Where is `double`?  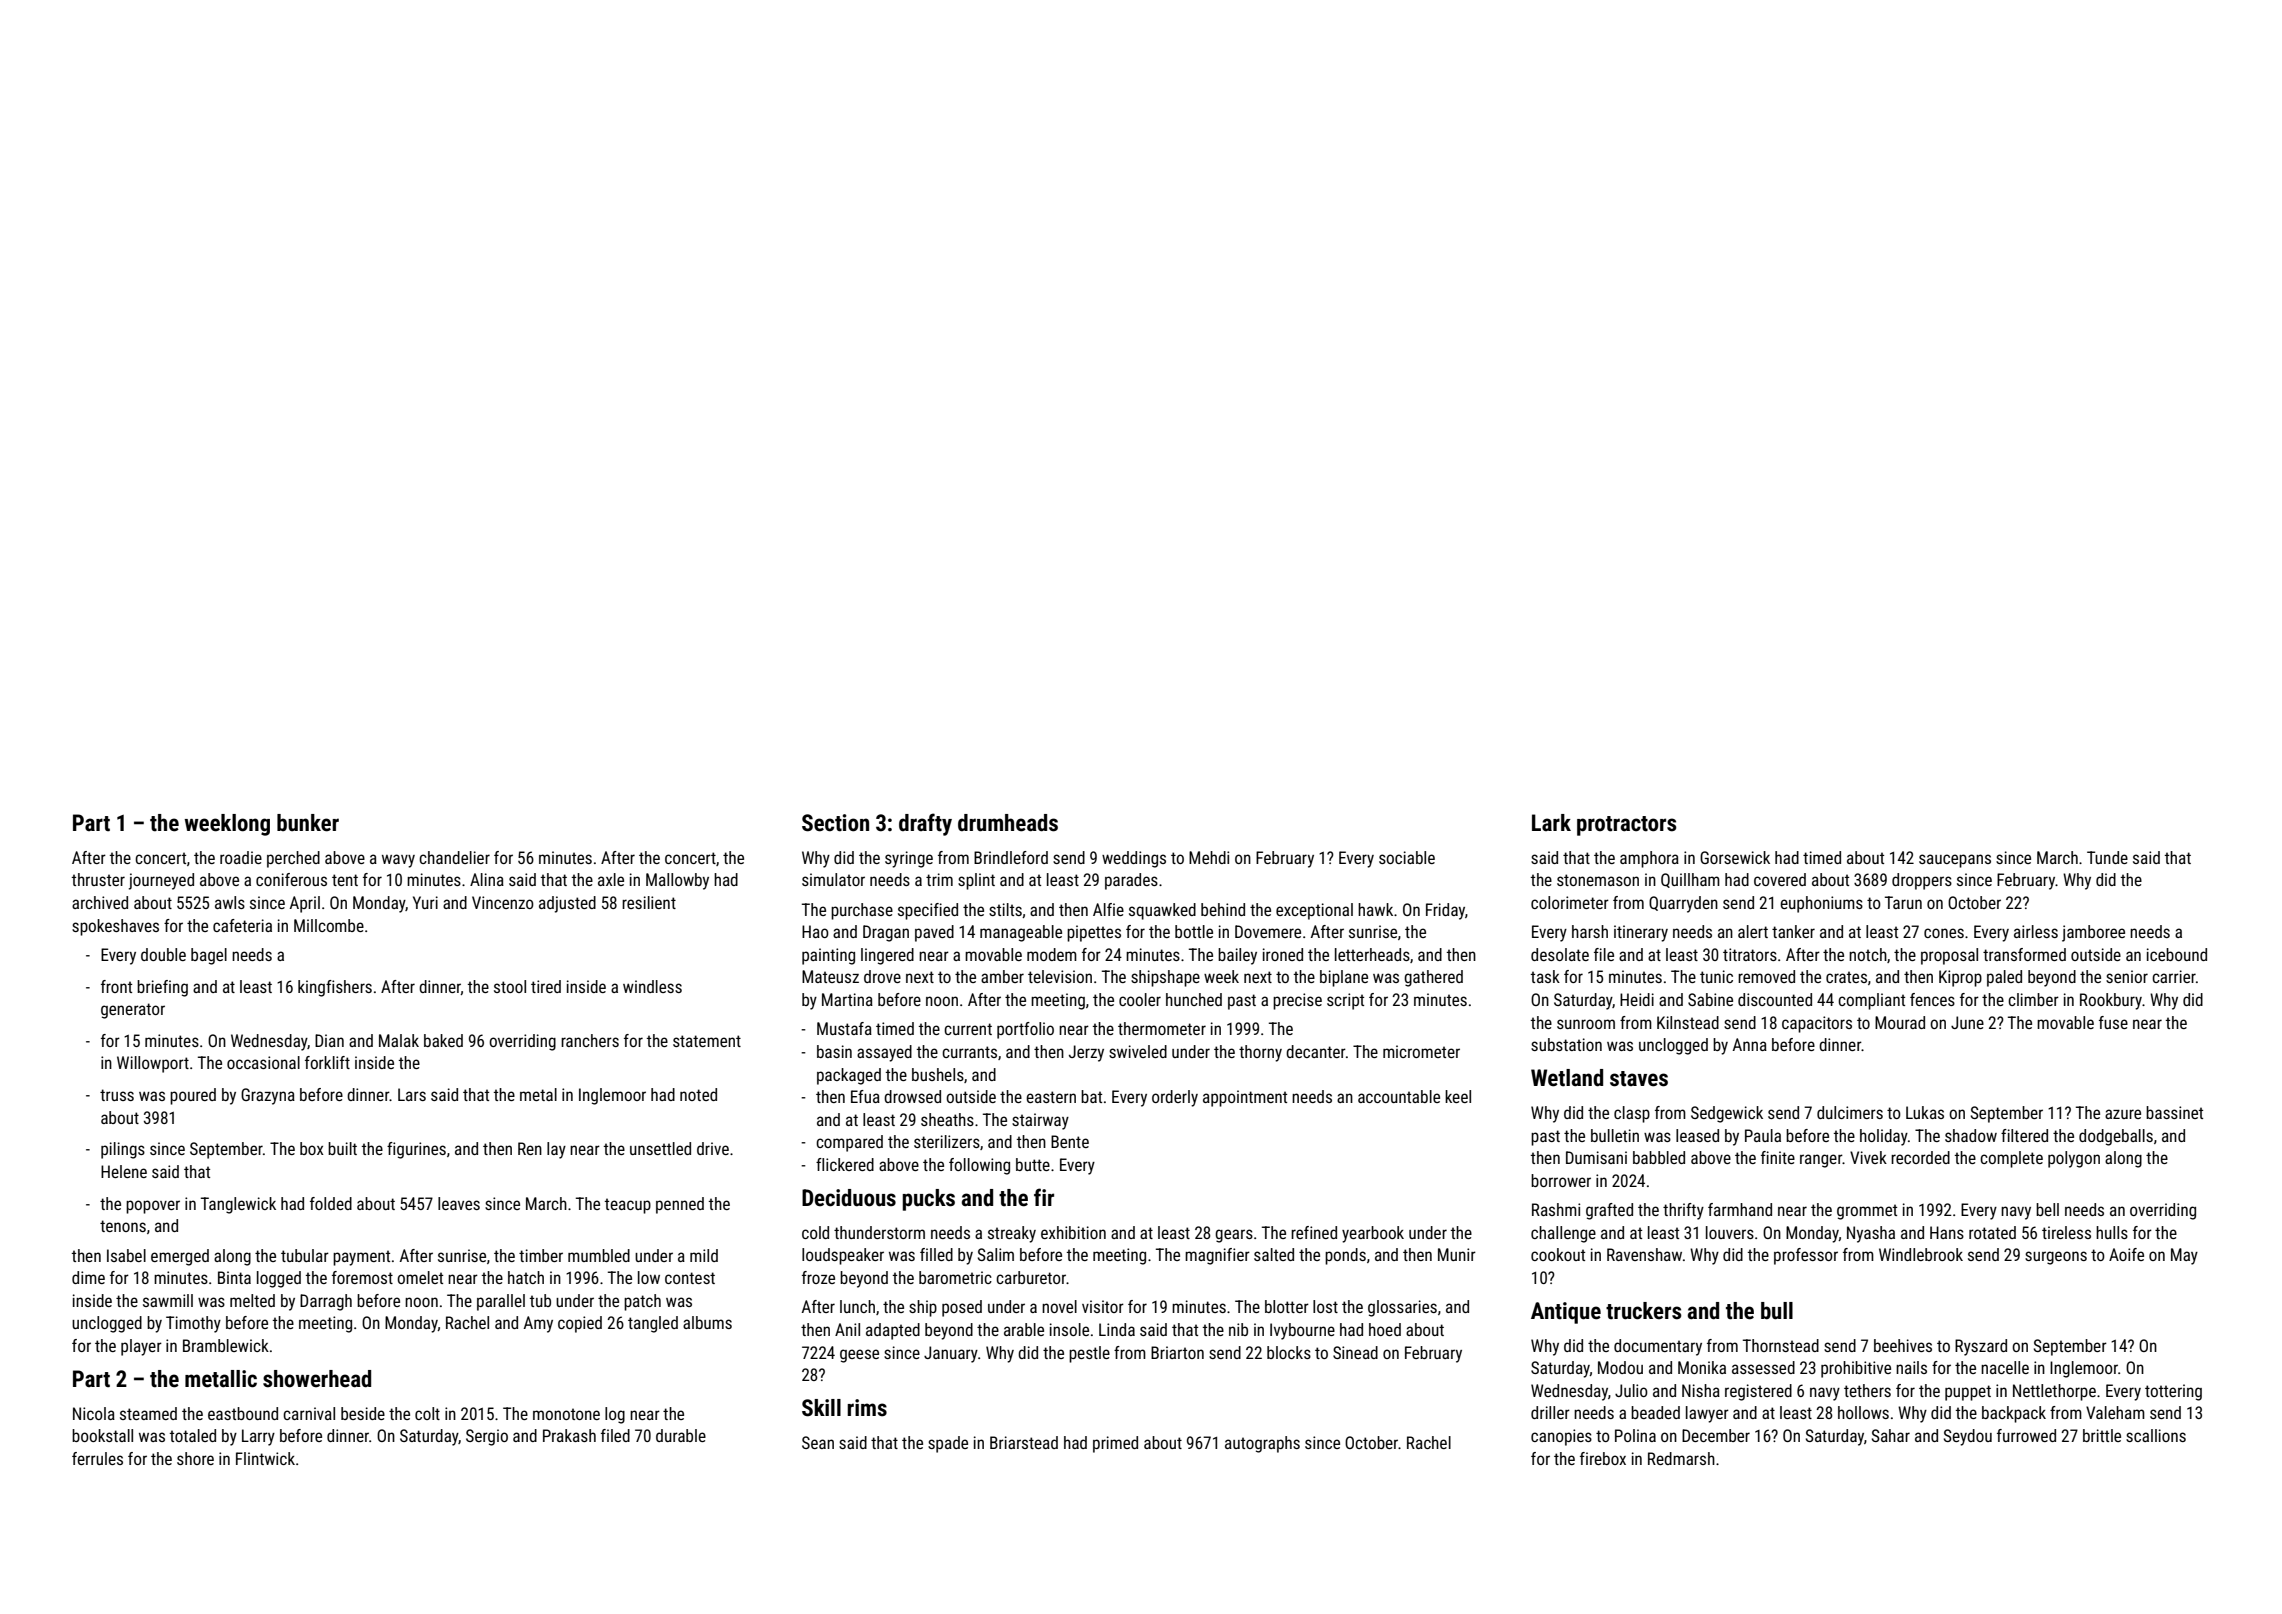
double is located at coordinates (163, 954).
